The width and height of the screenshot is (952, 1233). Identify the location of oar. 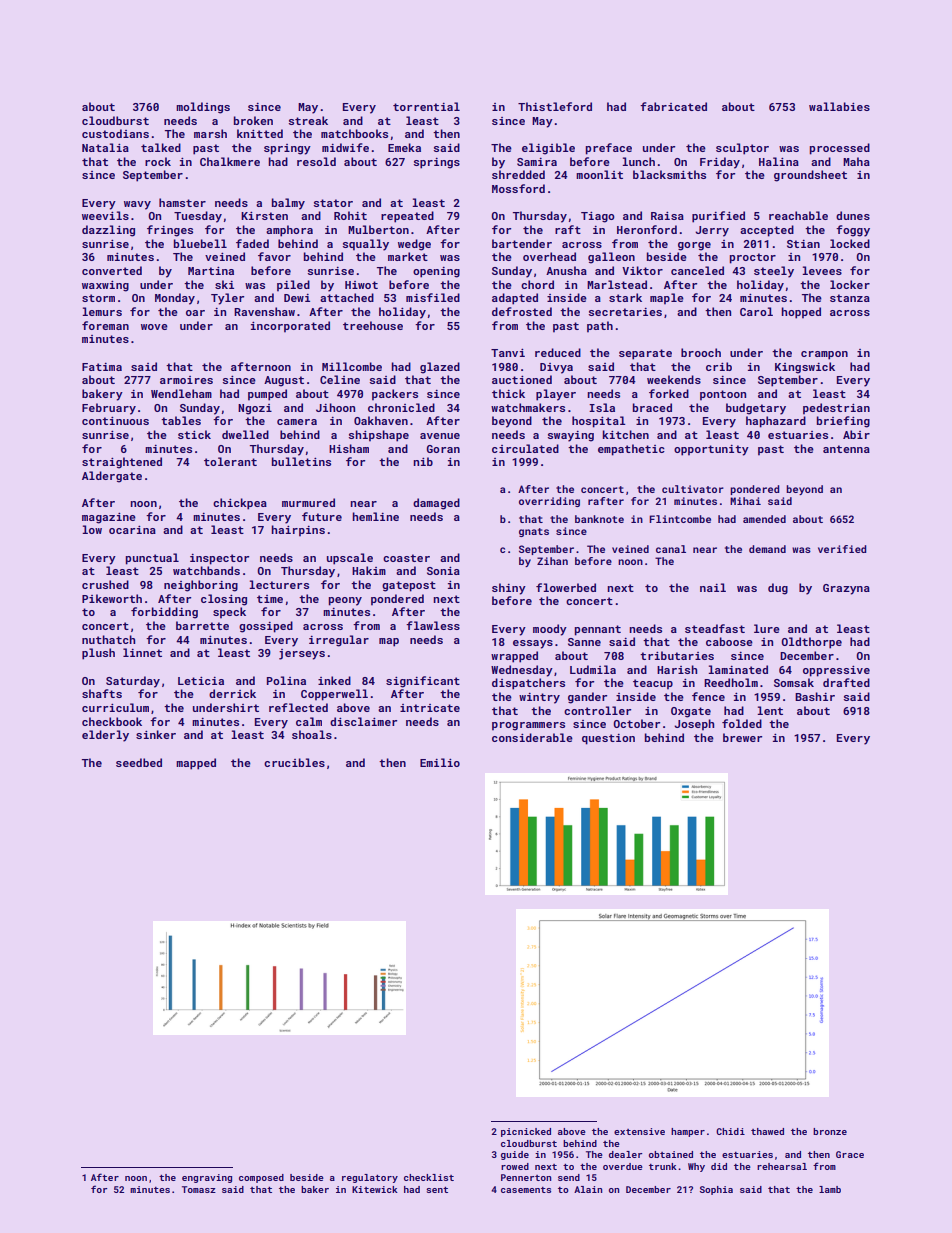
(195, 313).
